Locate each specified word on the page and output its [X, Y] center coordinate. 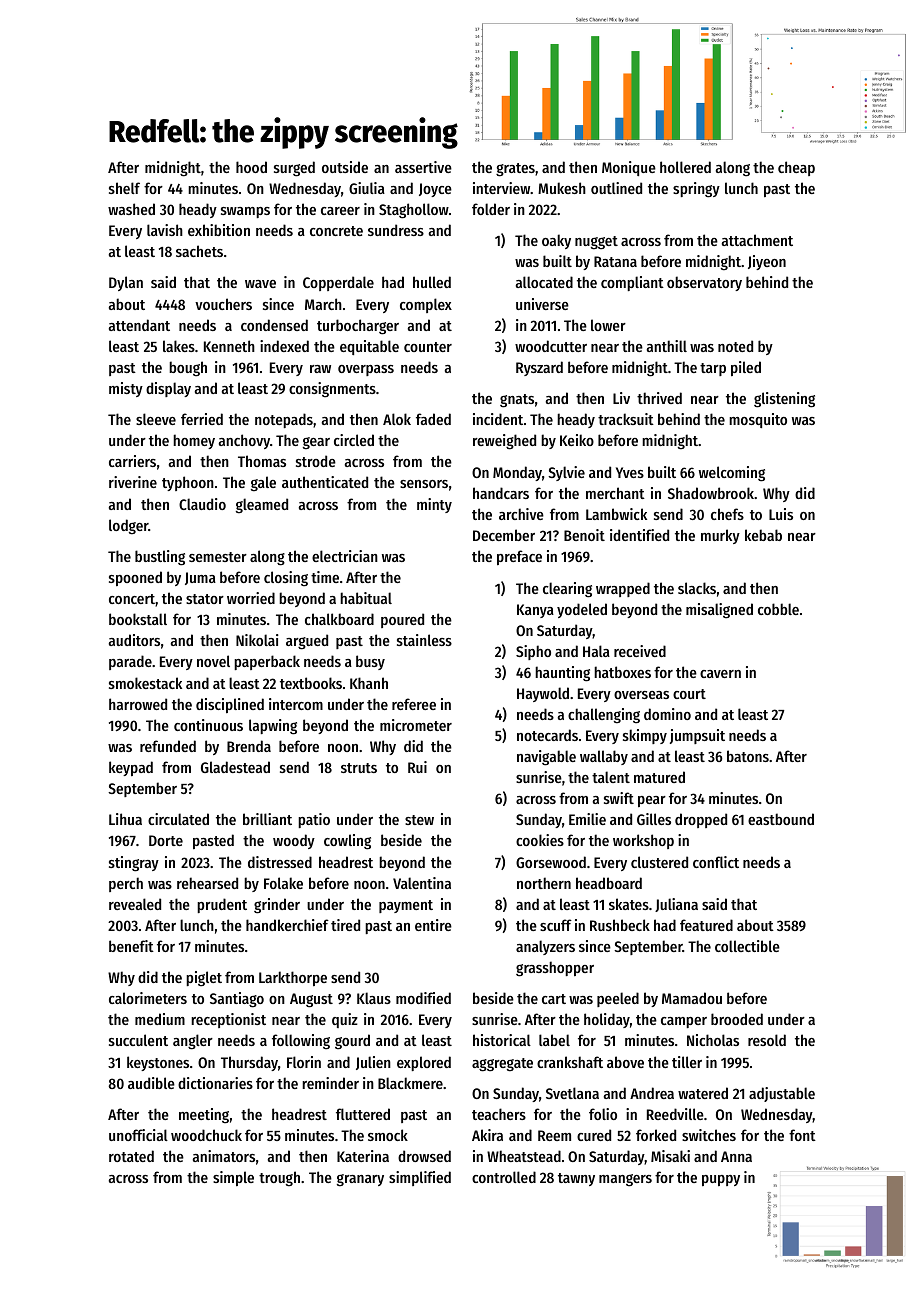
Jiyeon [767, 262]
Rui [417, 767]
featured [706, 925]
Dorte [166, 840]
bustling [160, 558]
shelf [124, 188]
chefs [727, 514]
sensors [424, 484]
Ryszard [539, 368]
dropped [701, 820]
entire [433, 925]
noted [735, 346]
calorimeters [148, 998]
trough [279, 1179]
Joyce [435, 190]
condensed [274, 325]
